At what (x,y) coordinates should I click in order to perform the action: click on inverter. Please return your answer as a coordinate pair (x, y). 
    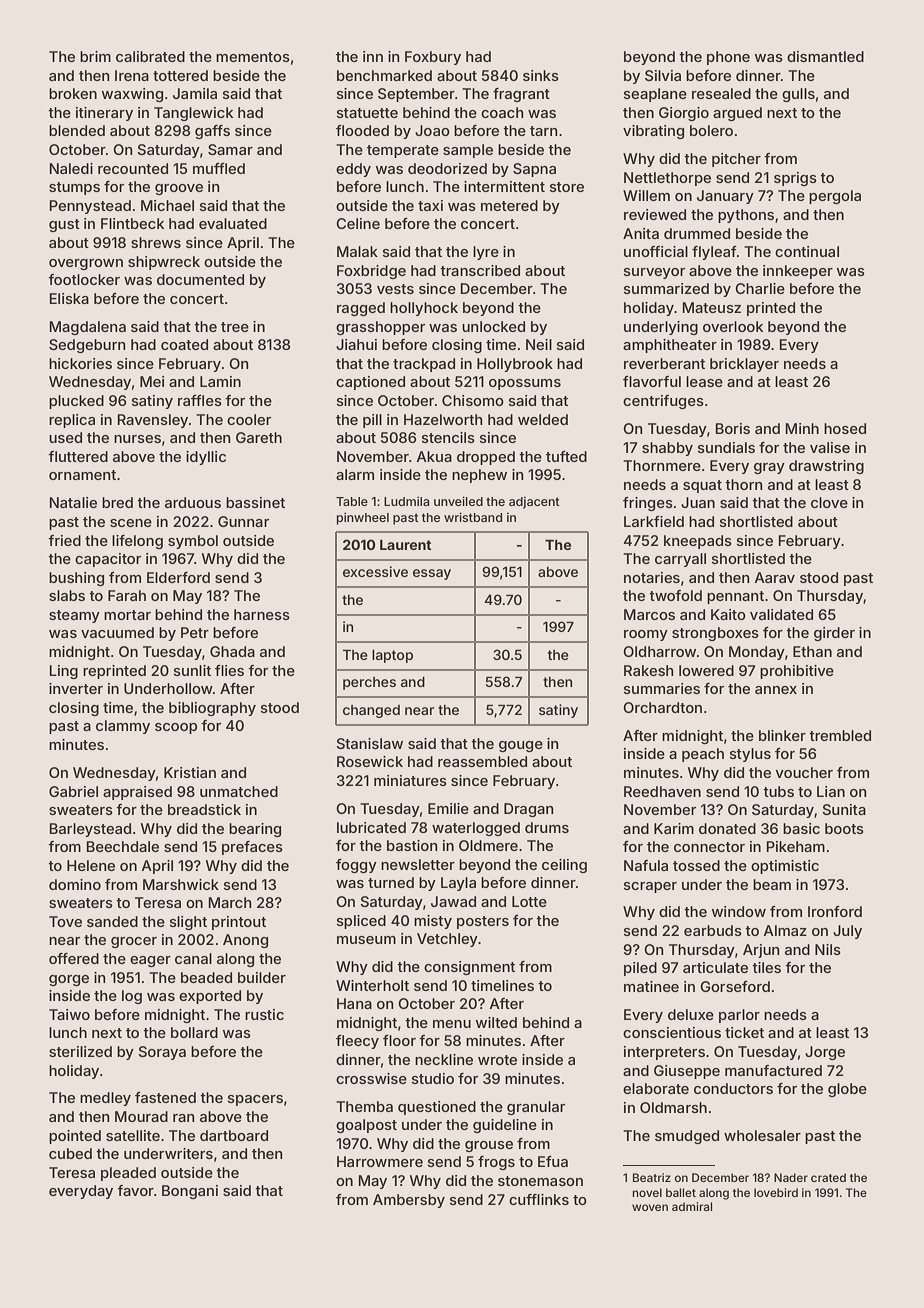
    Looking at the image, I should click on (76, 688).
